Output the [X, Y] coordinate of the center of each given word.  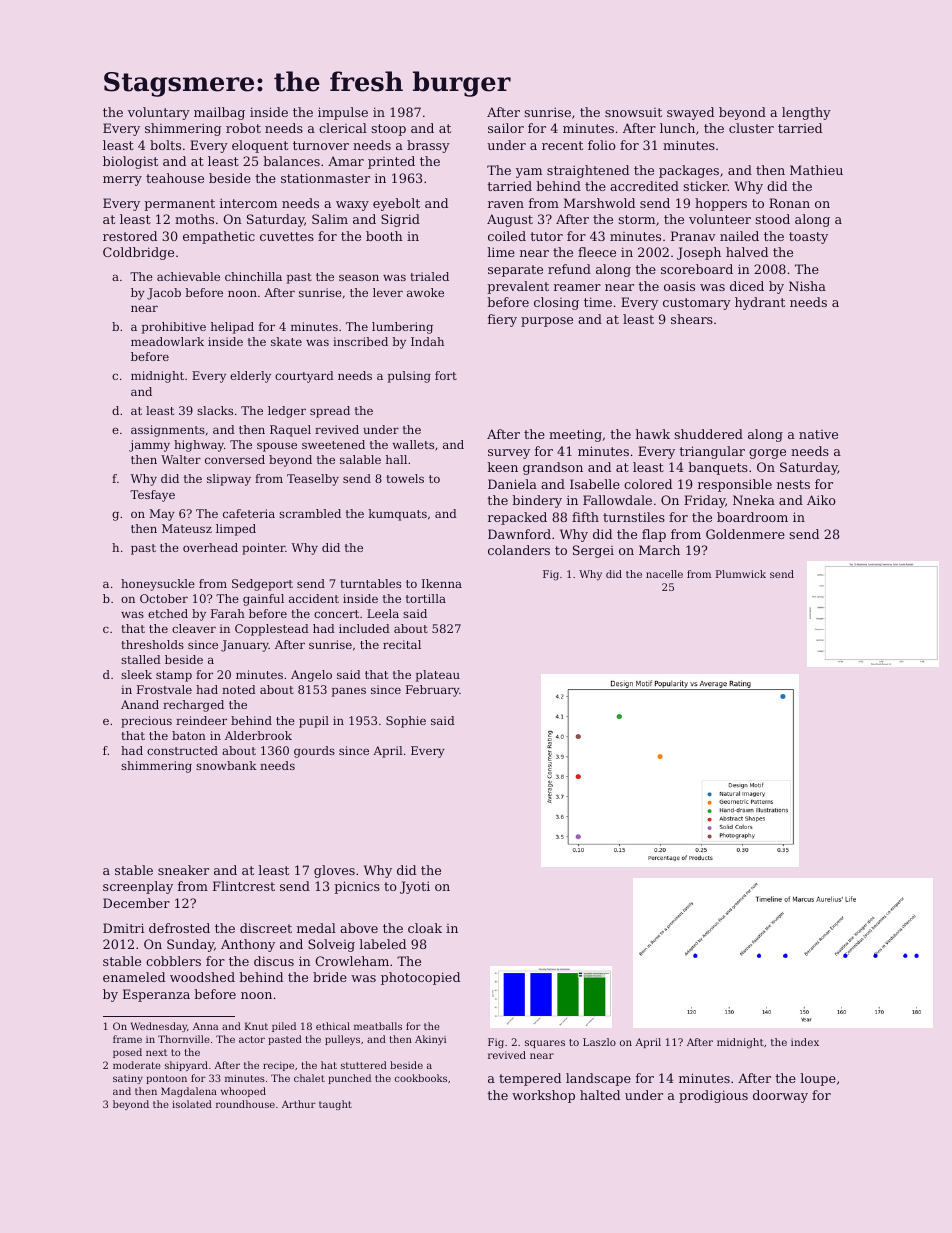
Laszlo [599, 1042]
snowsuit [633, 112]
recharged [193, 706]
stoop [388, 130]
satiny [128, 1079]
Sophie [406, 722]
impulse [343, 113]
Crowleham [352, 961]
